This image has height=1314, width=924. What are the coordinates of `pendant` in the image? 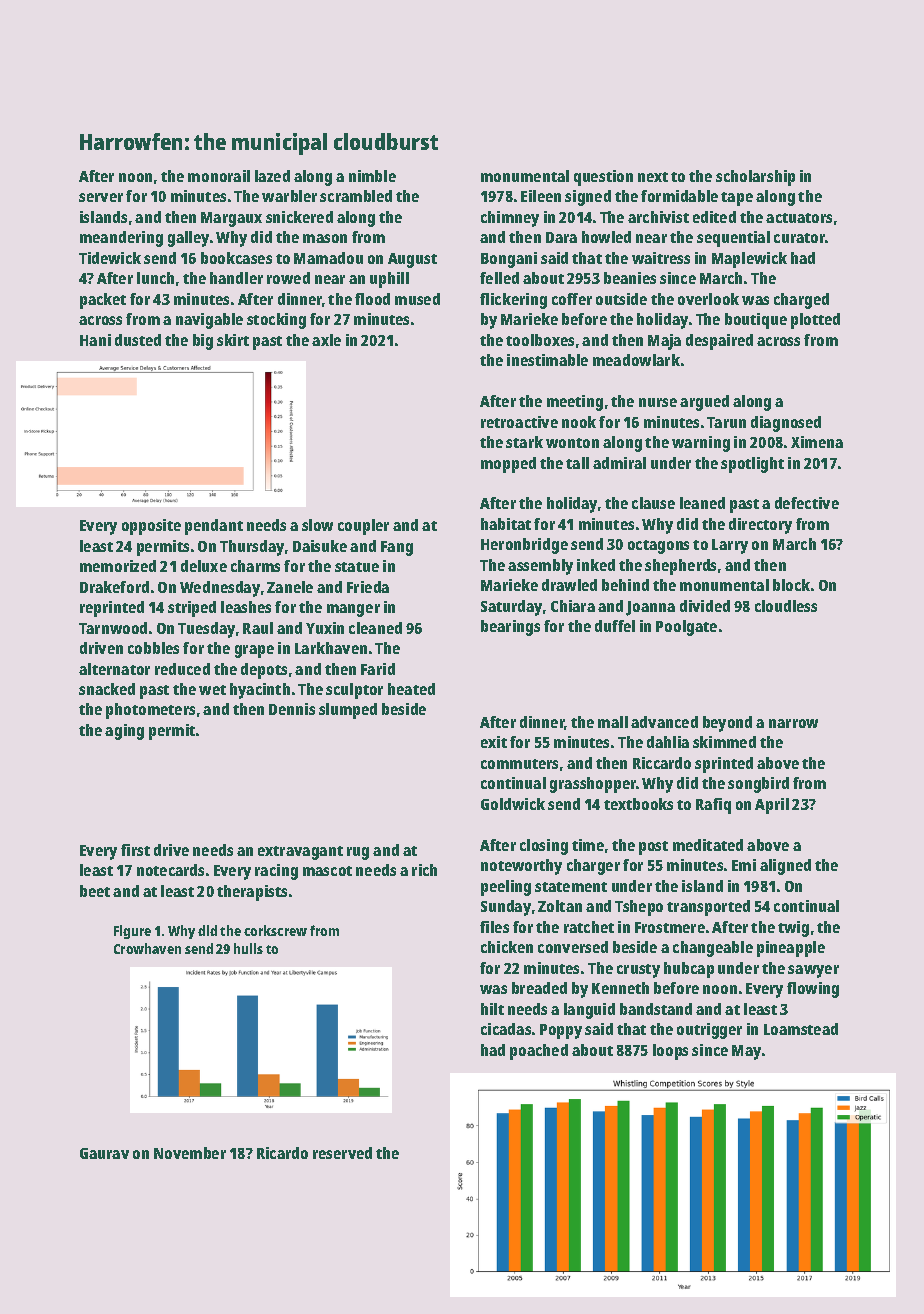 It's located at (214, 527).
